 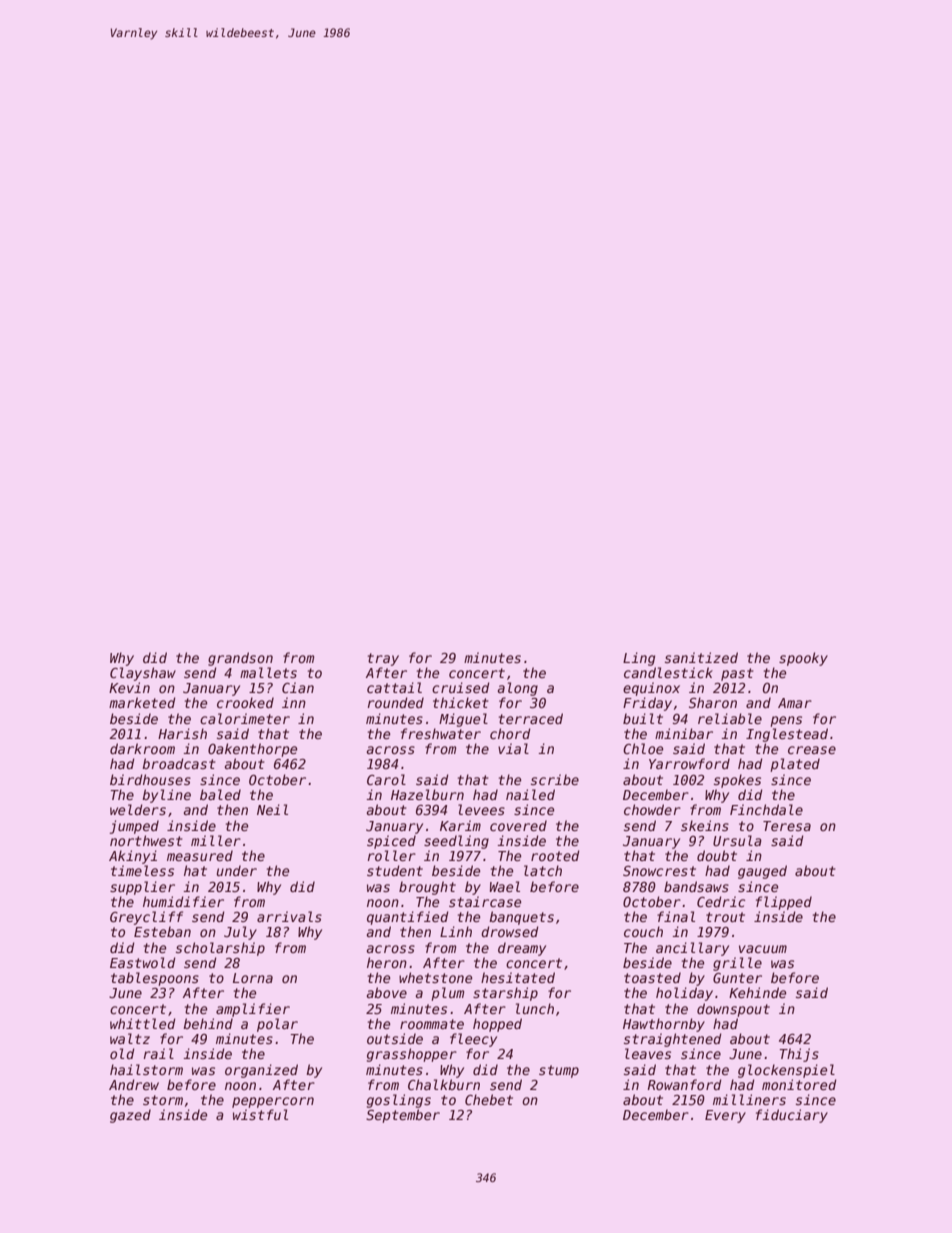 What do you see at coordinates (403, 1116) in the screenshot?
I see `September` at bounding box center [403, 1116].
